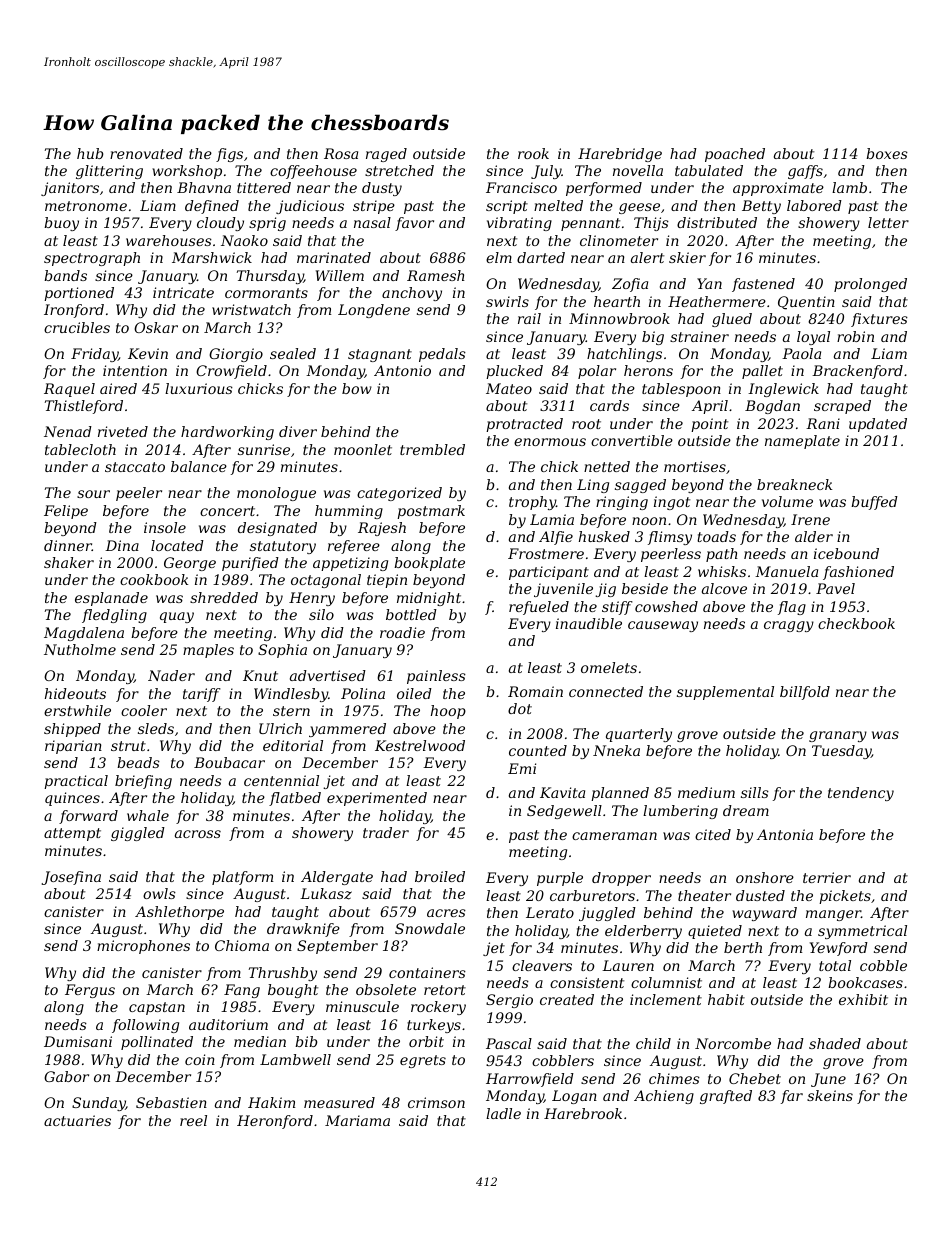 This screenshot has height=1233, width=952. Describe the element at coordinates (229, 155) in the screenshot. I see `figs` at that location.
